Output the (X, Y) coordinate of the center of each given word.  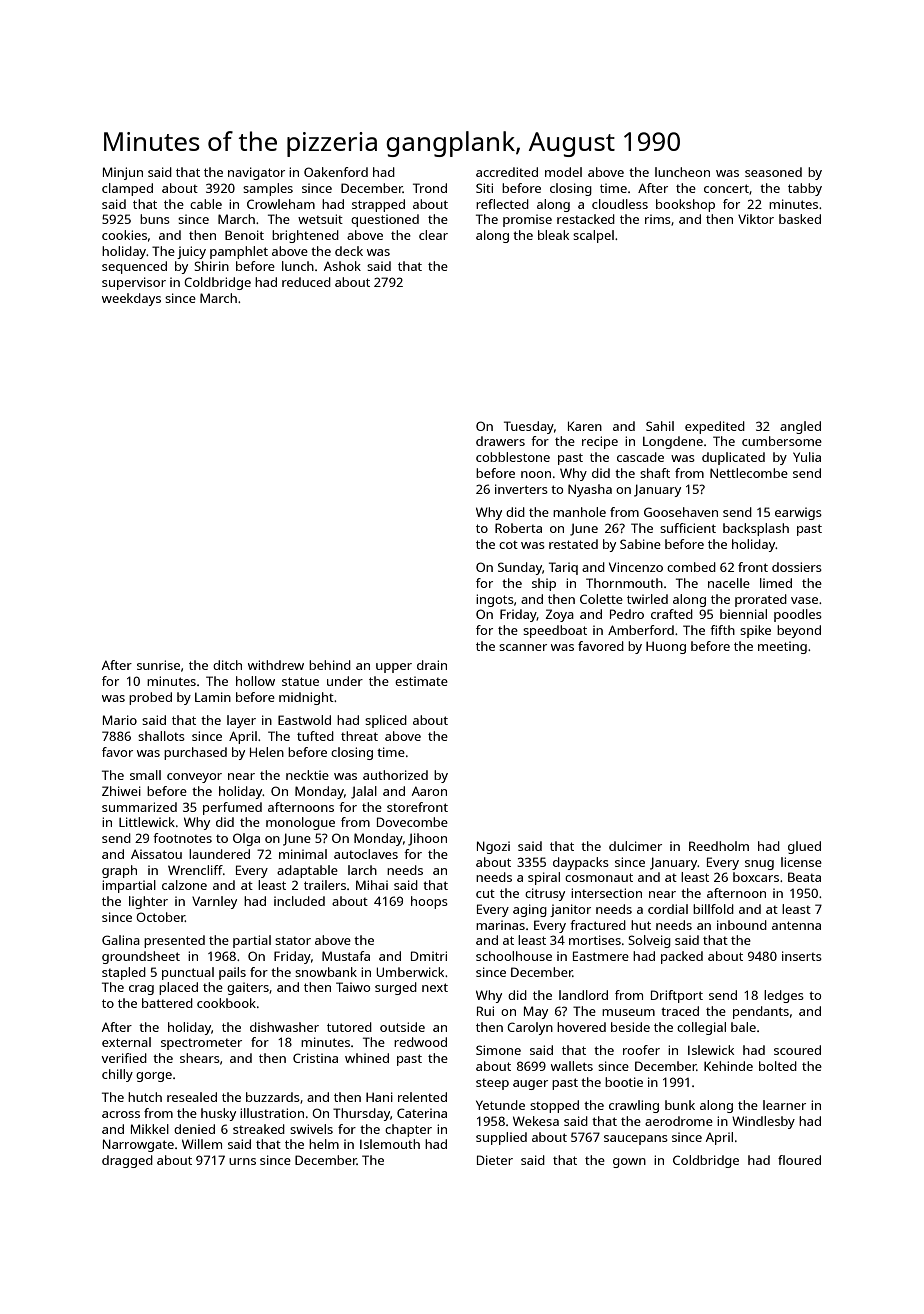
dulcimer (635, 846)
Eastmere (601, 956)
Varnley (214, 902)
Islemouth (390, 1144)
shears (200, 1058)
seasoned (773, 172)
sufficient (688, 528)
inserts (802, 956)
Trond (430, 188)
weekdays (131, 299)
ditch (227, 665)
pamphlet (239, 252)
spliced (386, 721)
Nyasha (590, 490)
